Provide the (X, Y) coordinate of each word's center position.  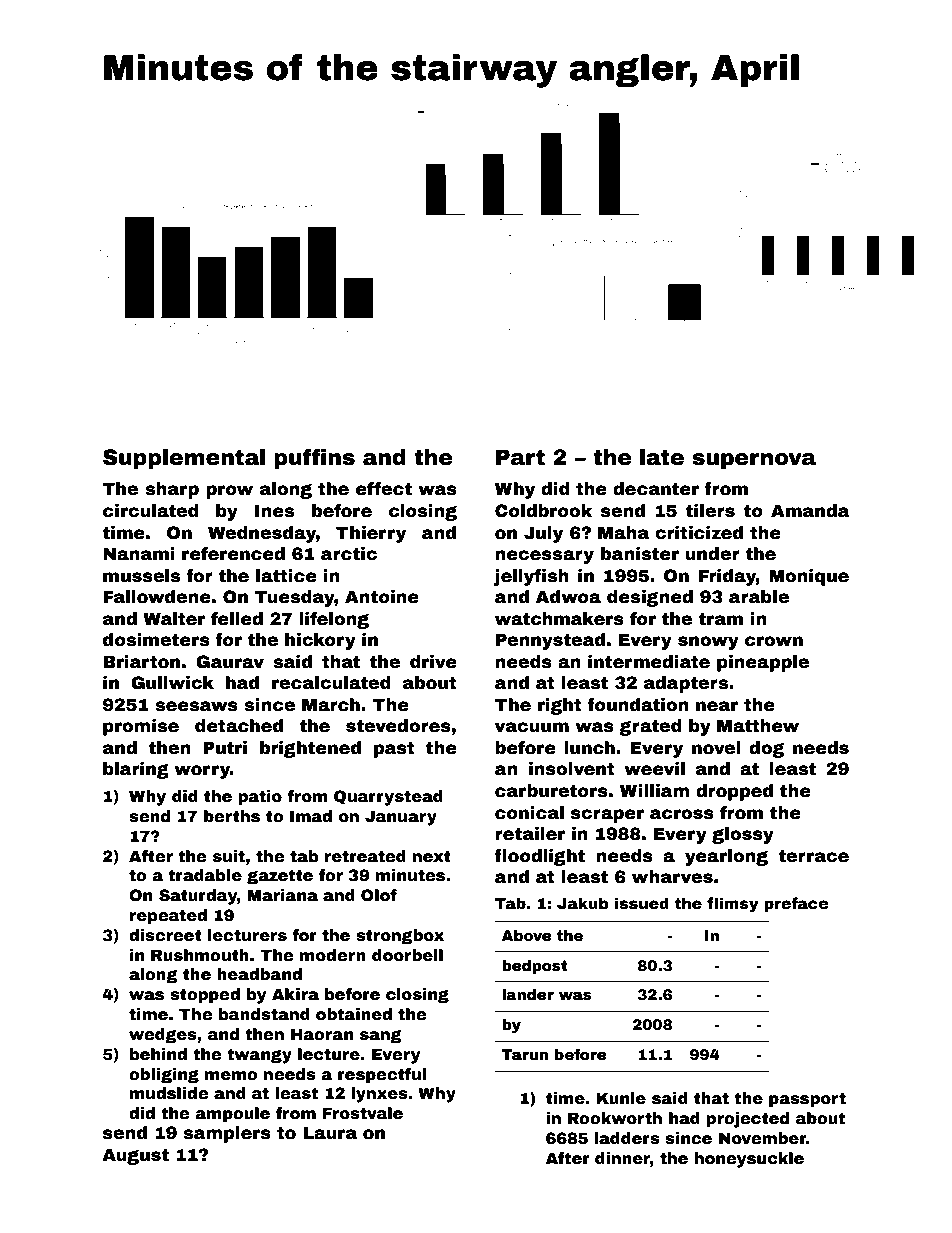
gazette (280, 877)
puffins (314, 459)
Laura (330, 1133)
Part (520, 457)
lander (528, 994)
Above (526, 935)
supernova (754, 461)
